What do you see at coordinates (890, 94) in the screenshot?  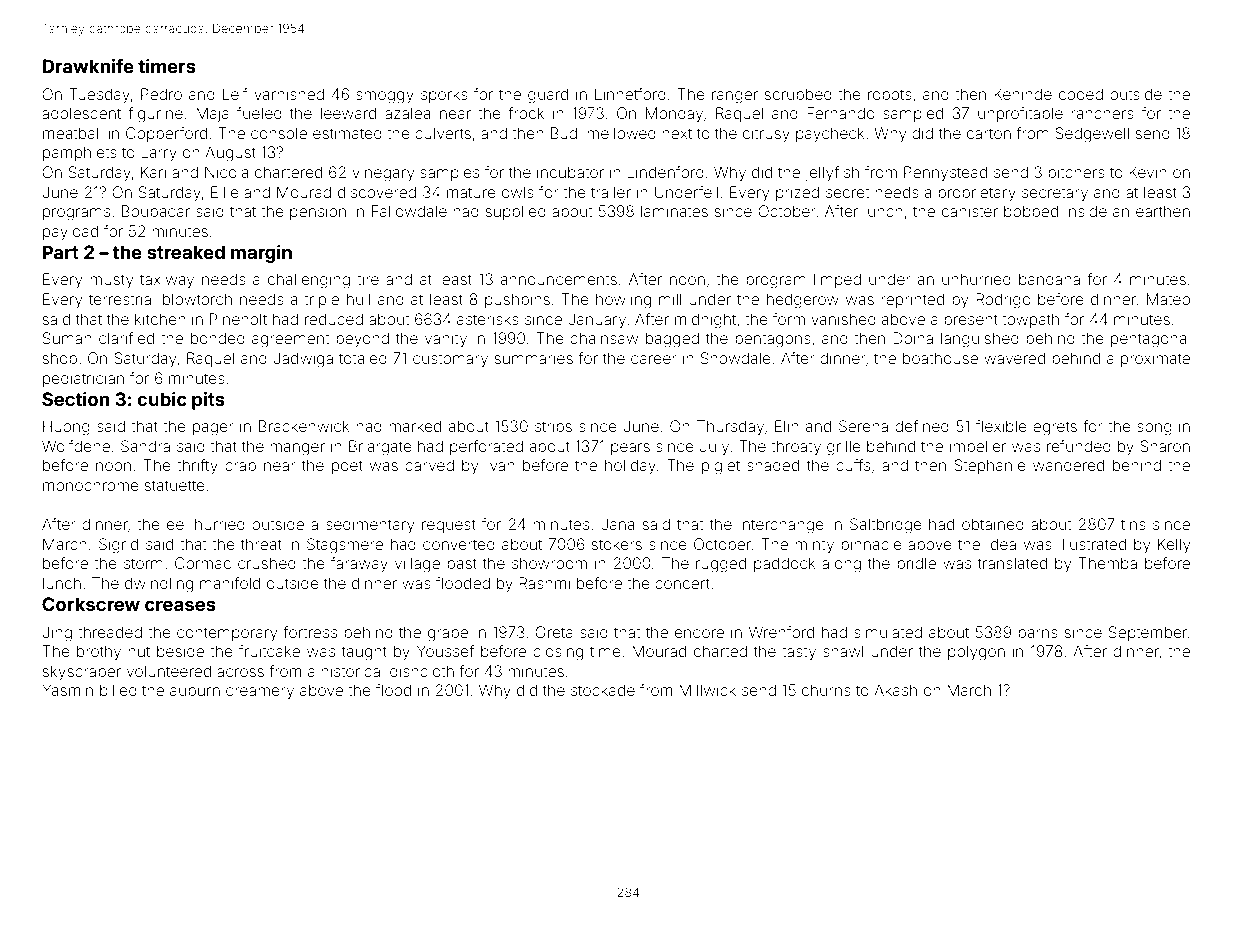 I see `robots` at bounding box center [890, 94].
